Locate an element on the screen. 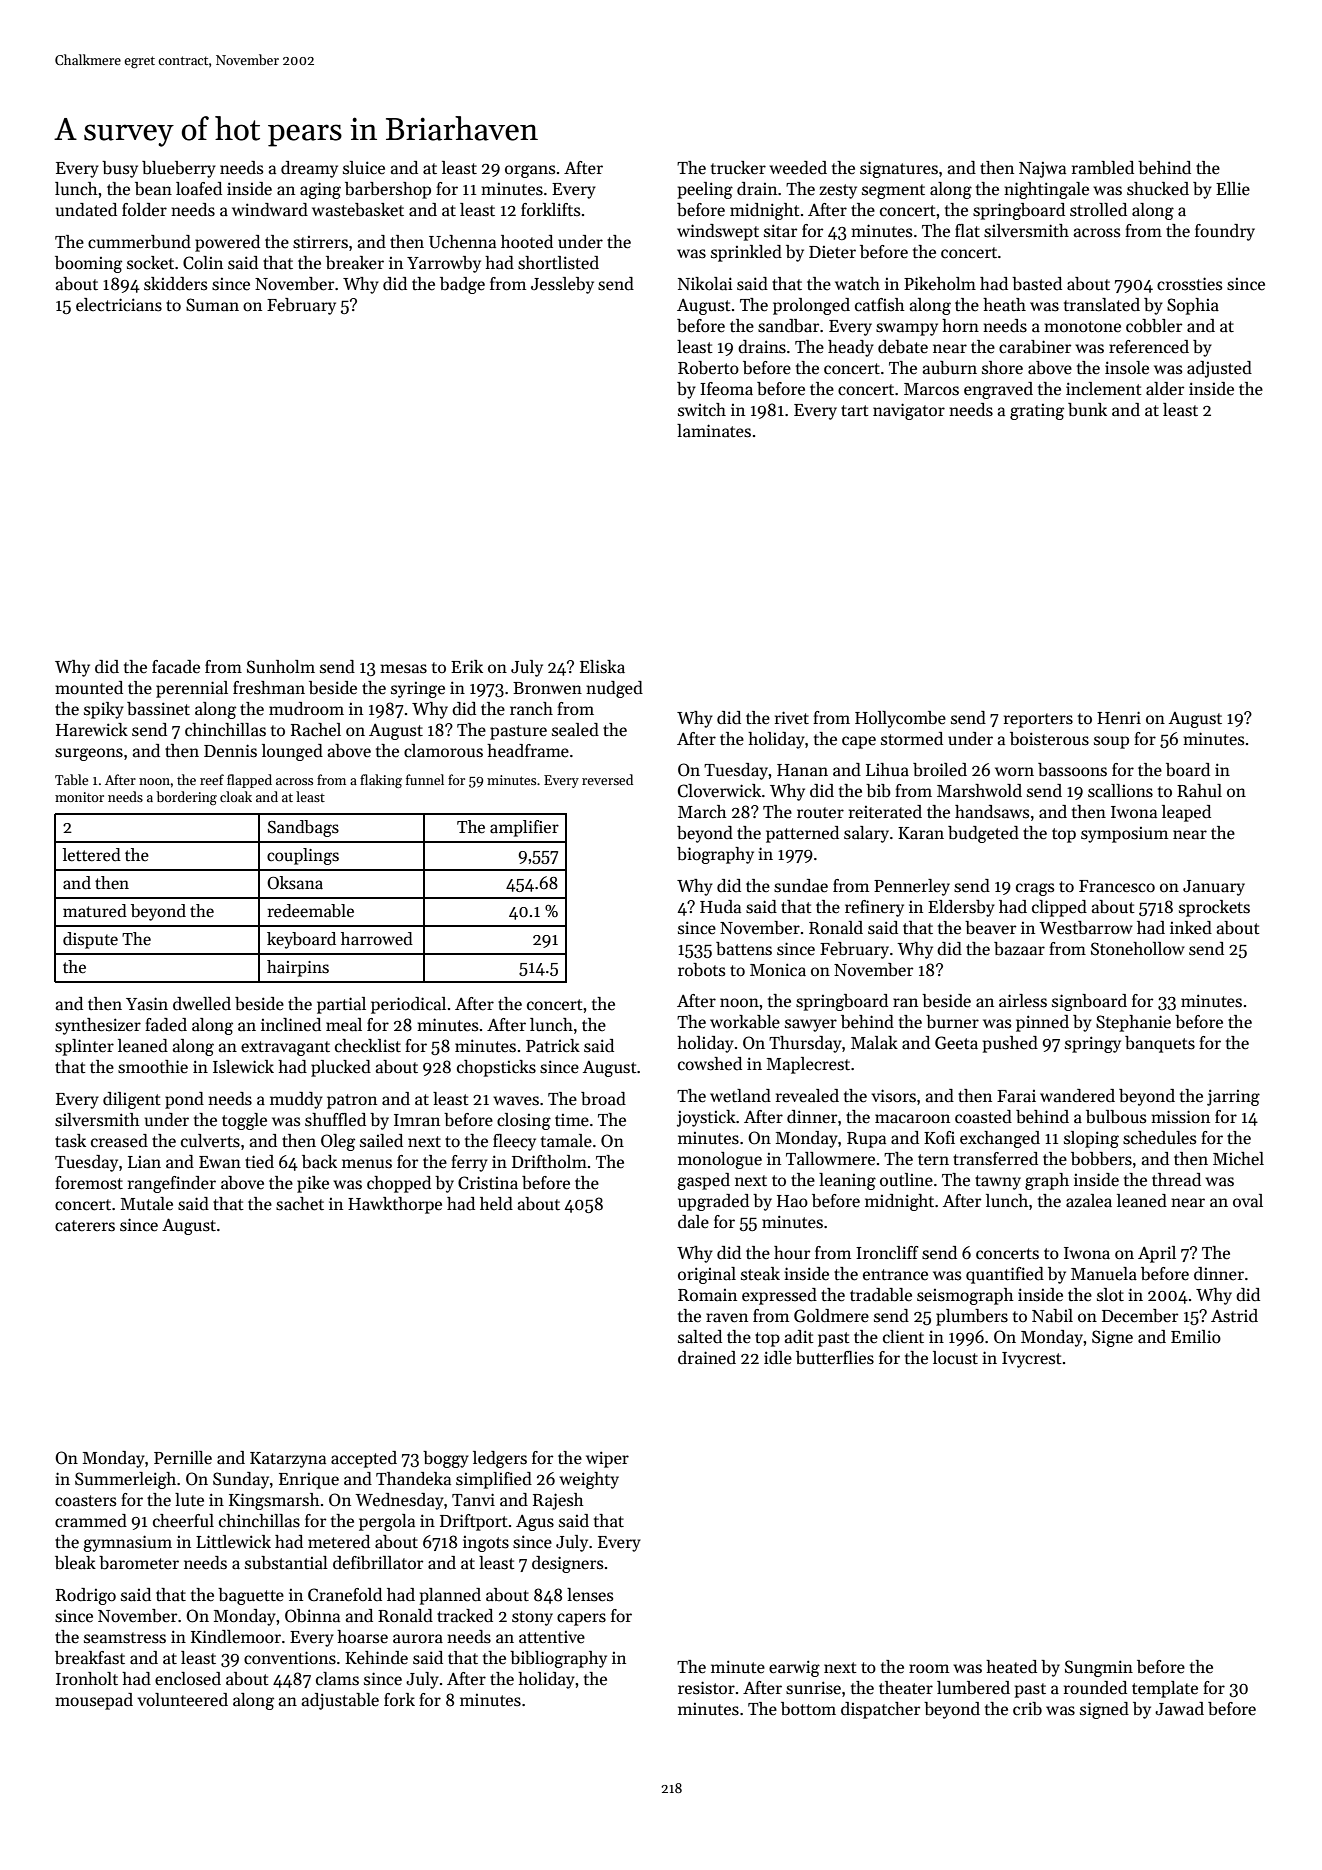 Image resolution: width=1322 pixels, height=1870 pixels. synthesizer is located at coordinates (98, 1026).
